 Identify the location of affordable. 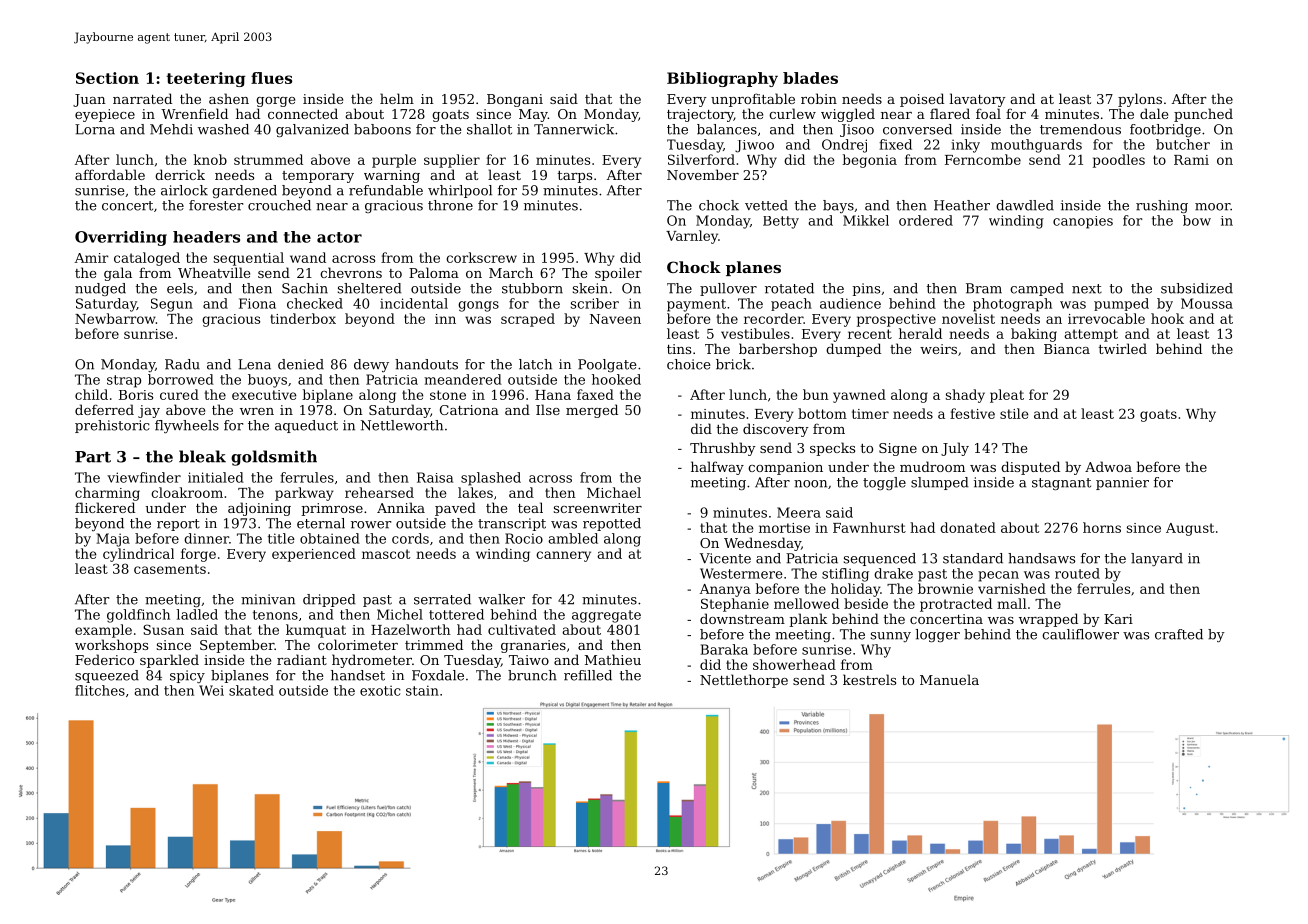
(110, 174).
